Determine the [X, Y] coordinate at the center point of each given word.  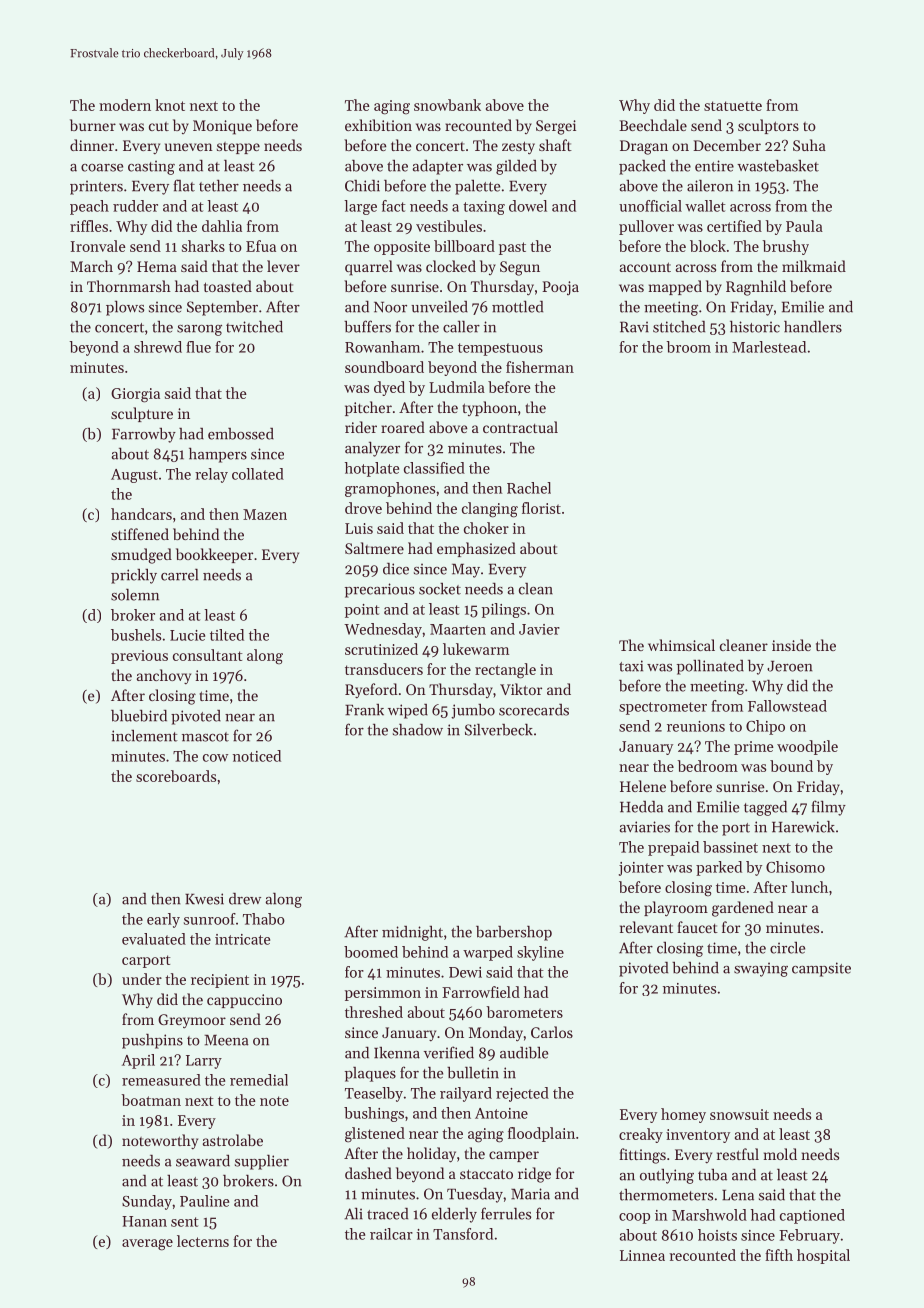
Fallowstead [787, 706]
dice [396, 569]
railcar [391, 1234]
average [147, 1245]
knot [170, 105]
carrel [179, 574]
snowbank [447, 105]
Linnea [642, 1255]
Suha [809, 145]
